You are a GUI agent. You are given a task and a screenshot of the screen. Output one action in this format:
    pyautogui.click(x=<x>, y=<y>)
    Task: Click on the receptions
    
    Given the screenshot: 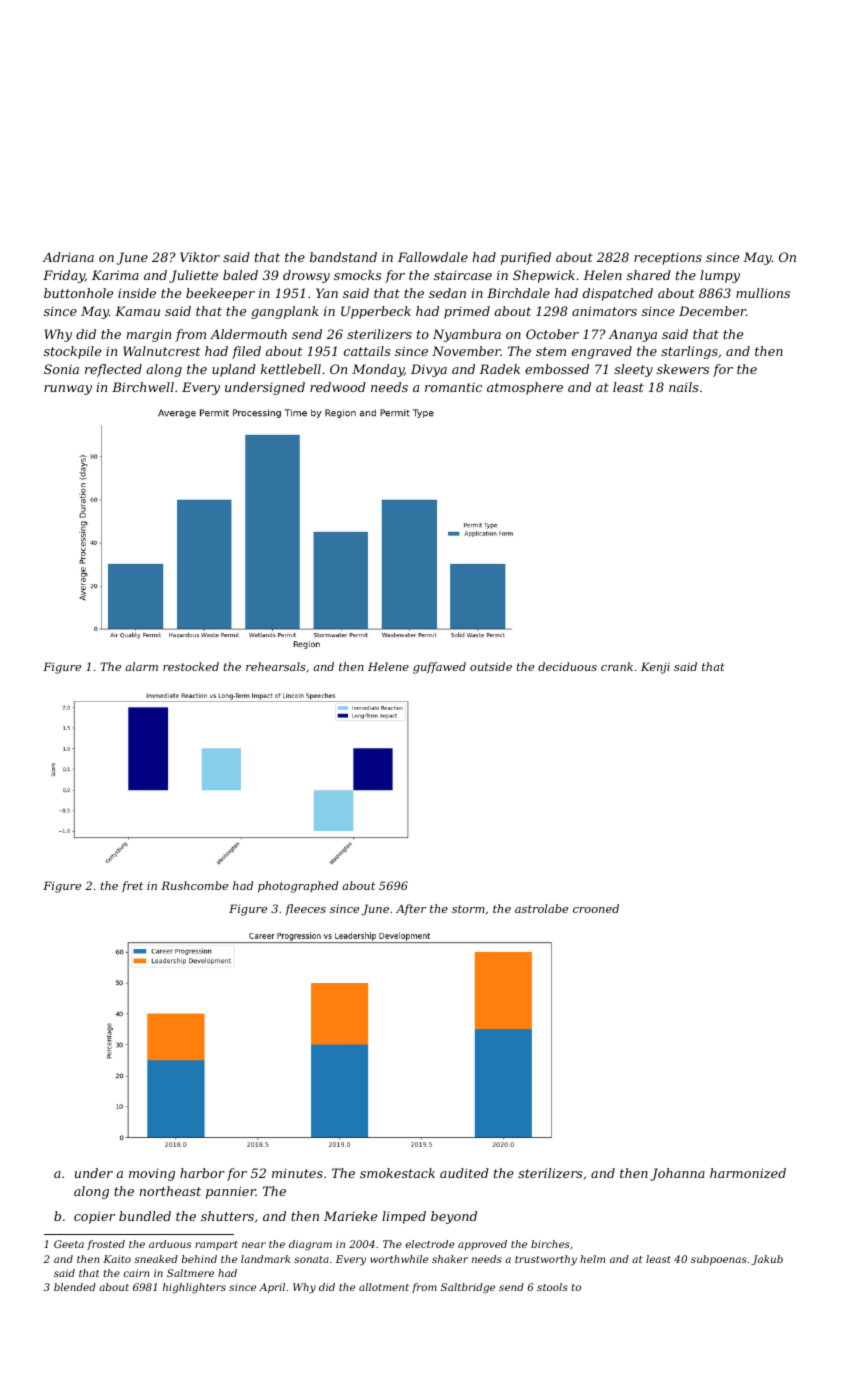 What is the action you would take?
    pyautogui.click(x=668, y=259)
